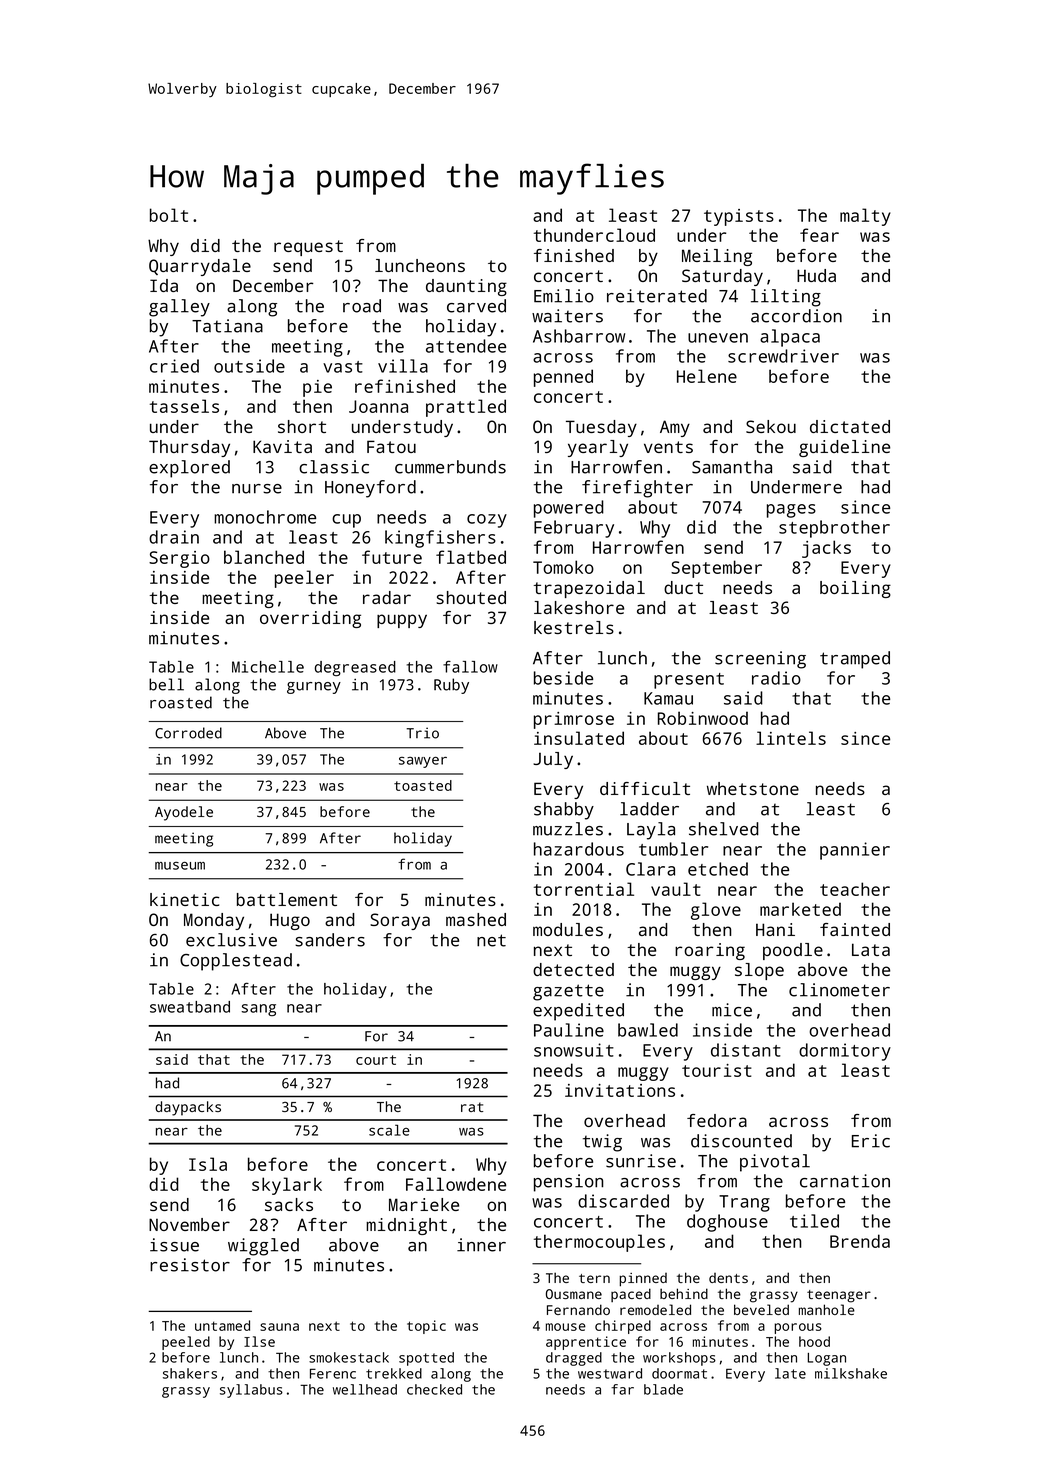 This image has height=1477, width=1040. Describe the element at coordinates (771, 426) in the image. I see `Sekou` at that location.
